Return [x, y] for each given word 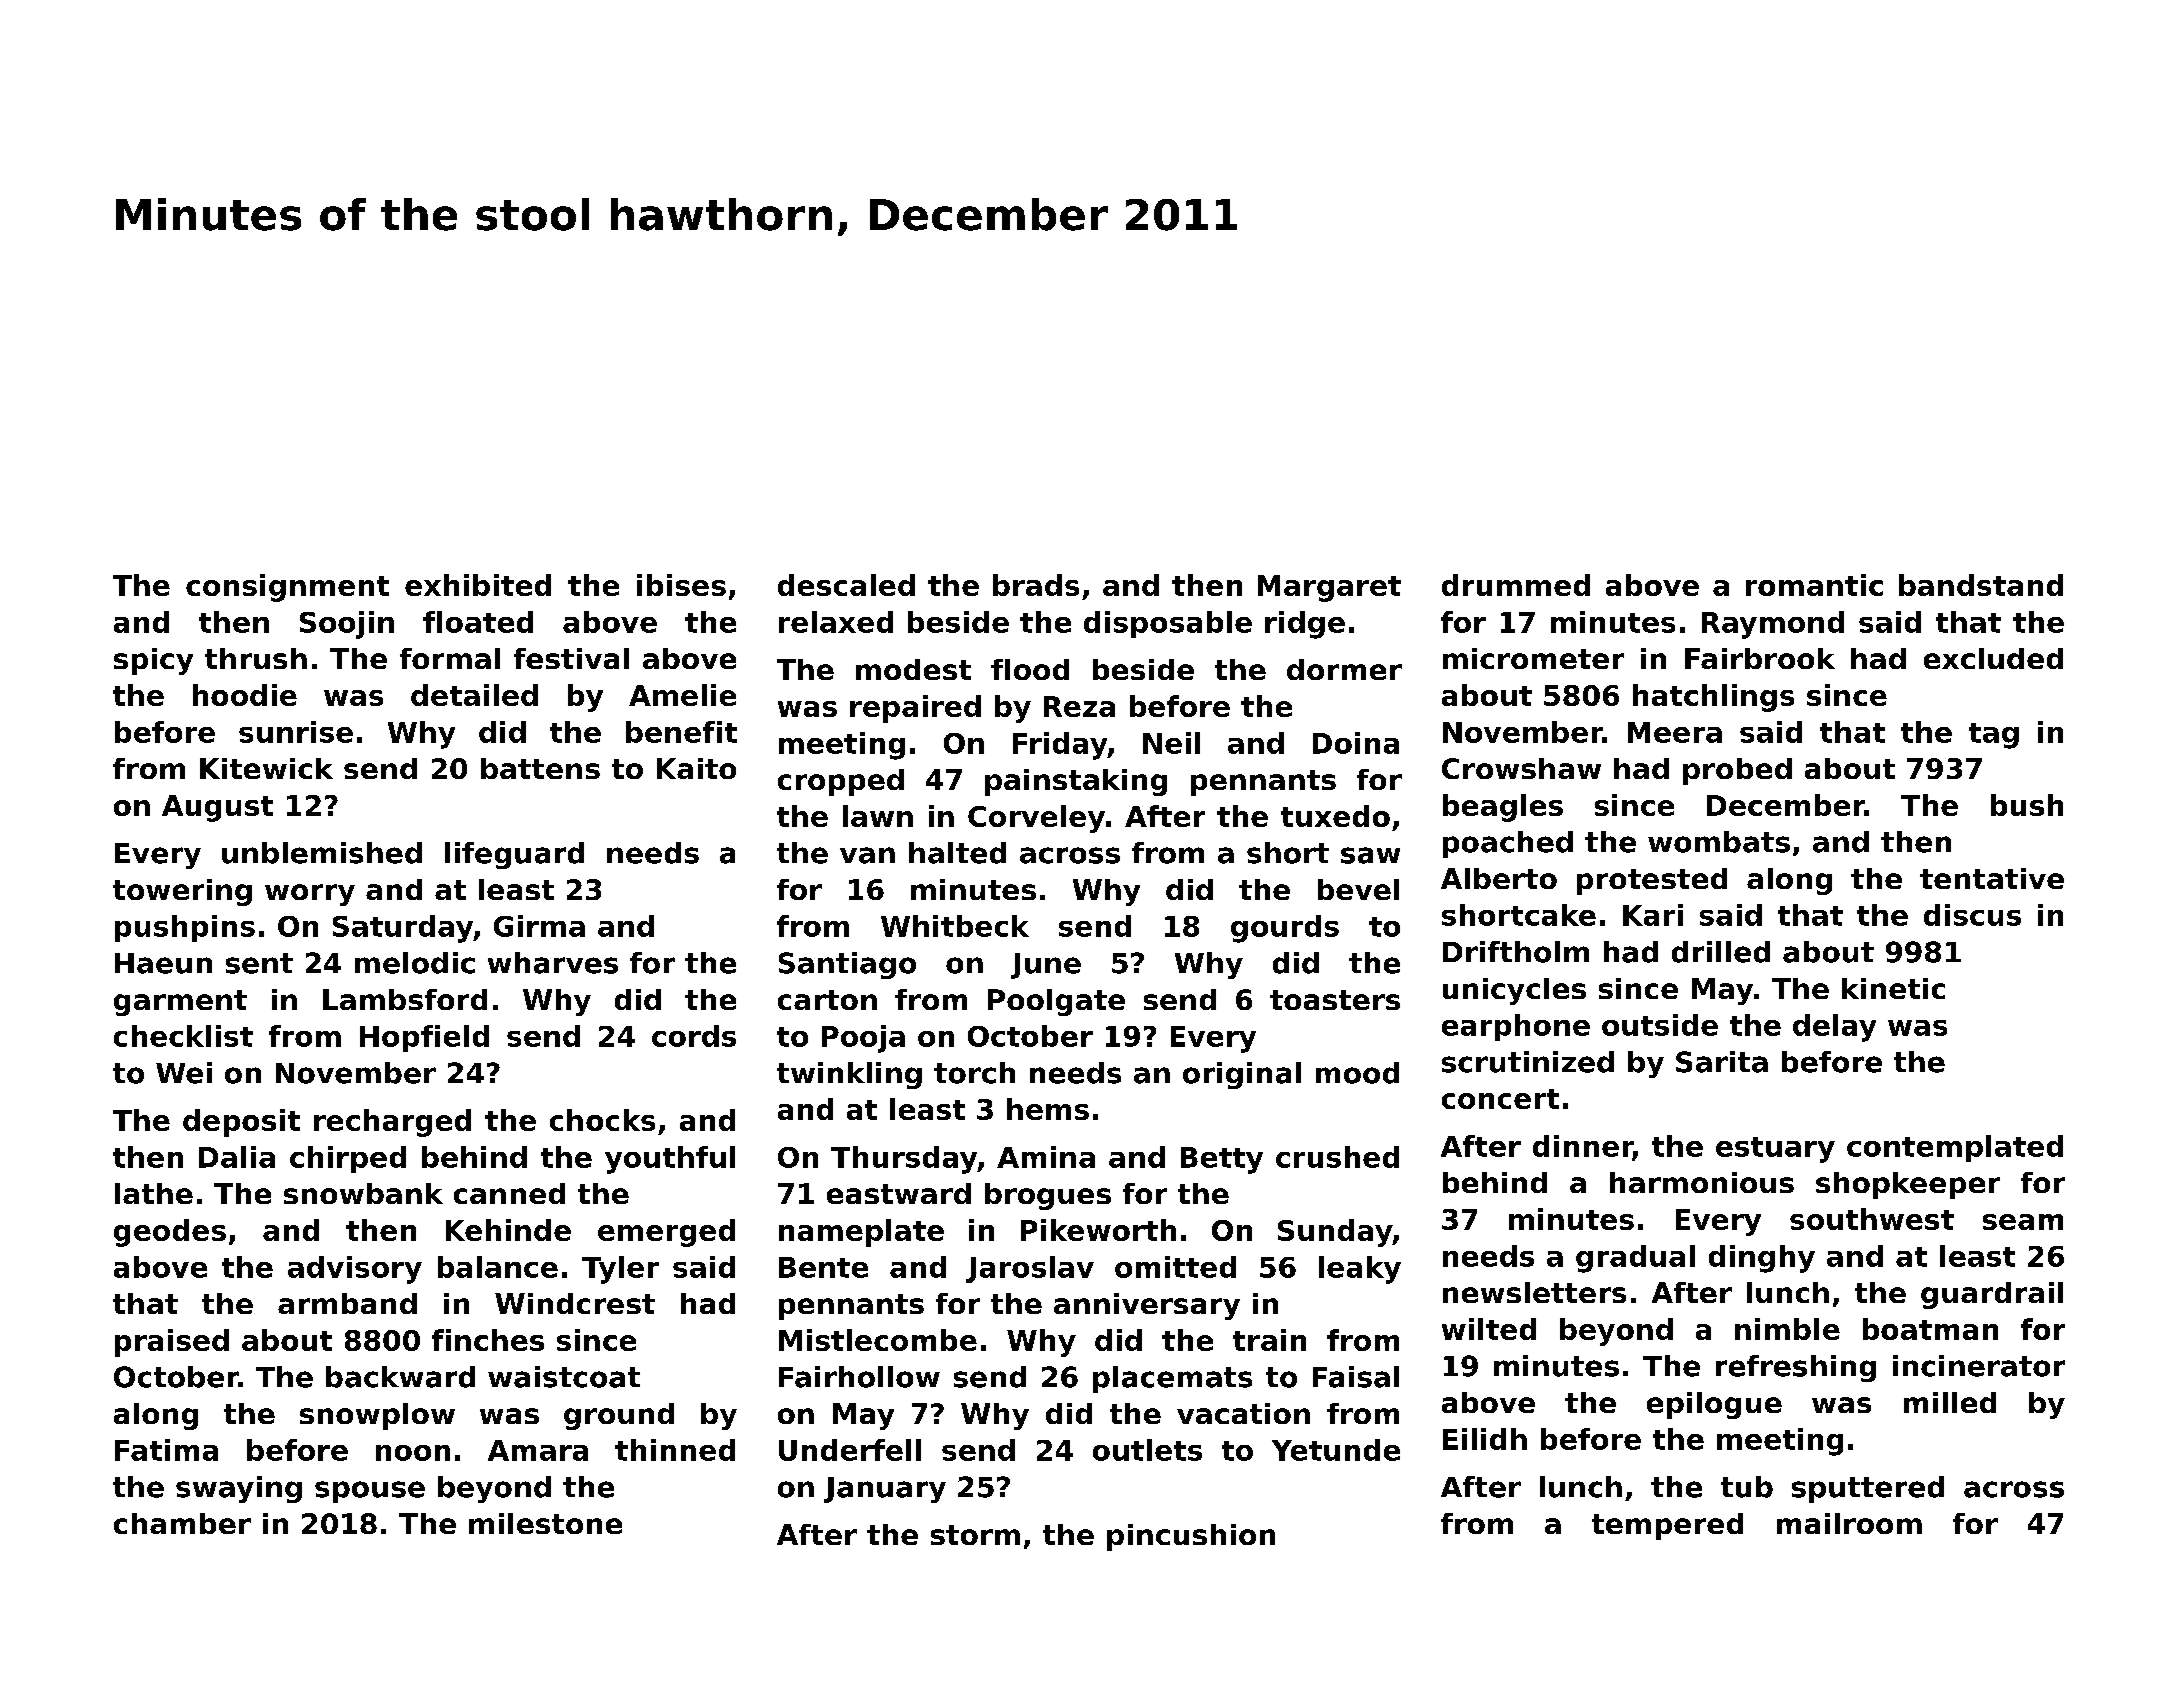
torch [974, 1073]
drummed [1516, 585]
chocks [602, 1120]
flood [1030, 669]
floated [478, 622]
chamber [182, 1523]
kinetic [1893, 988]
